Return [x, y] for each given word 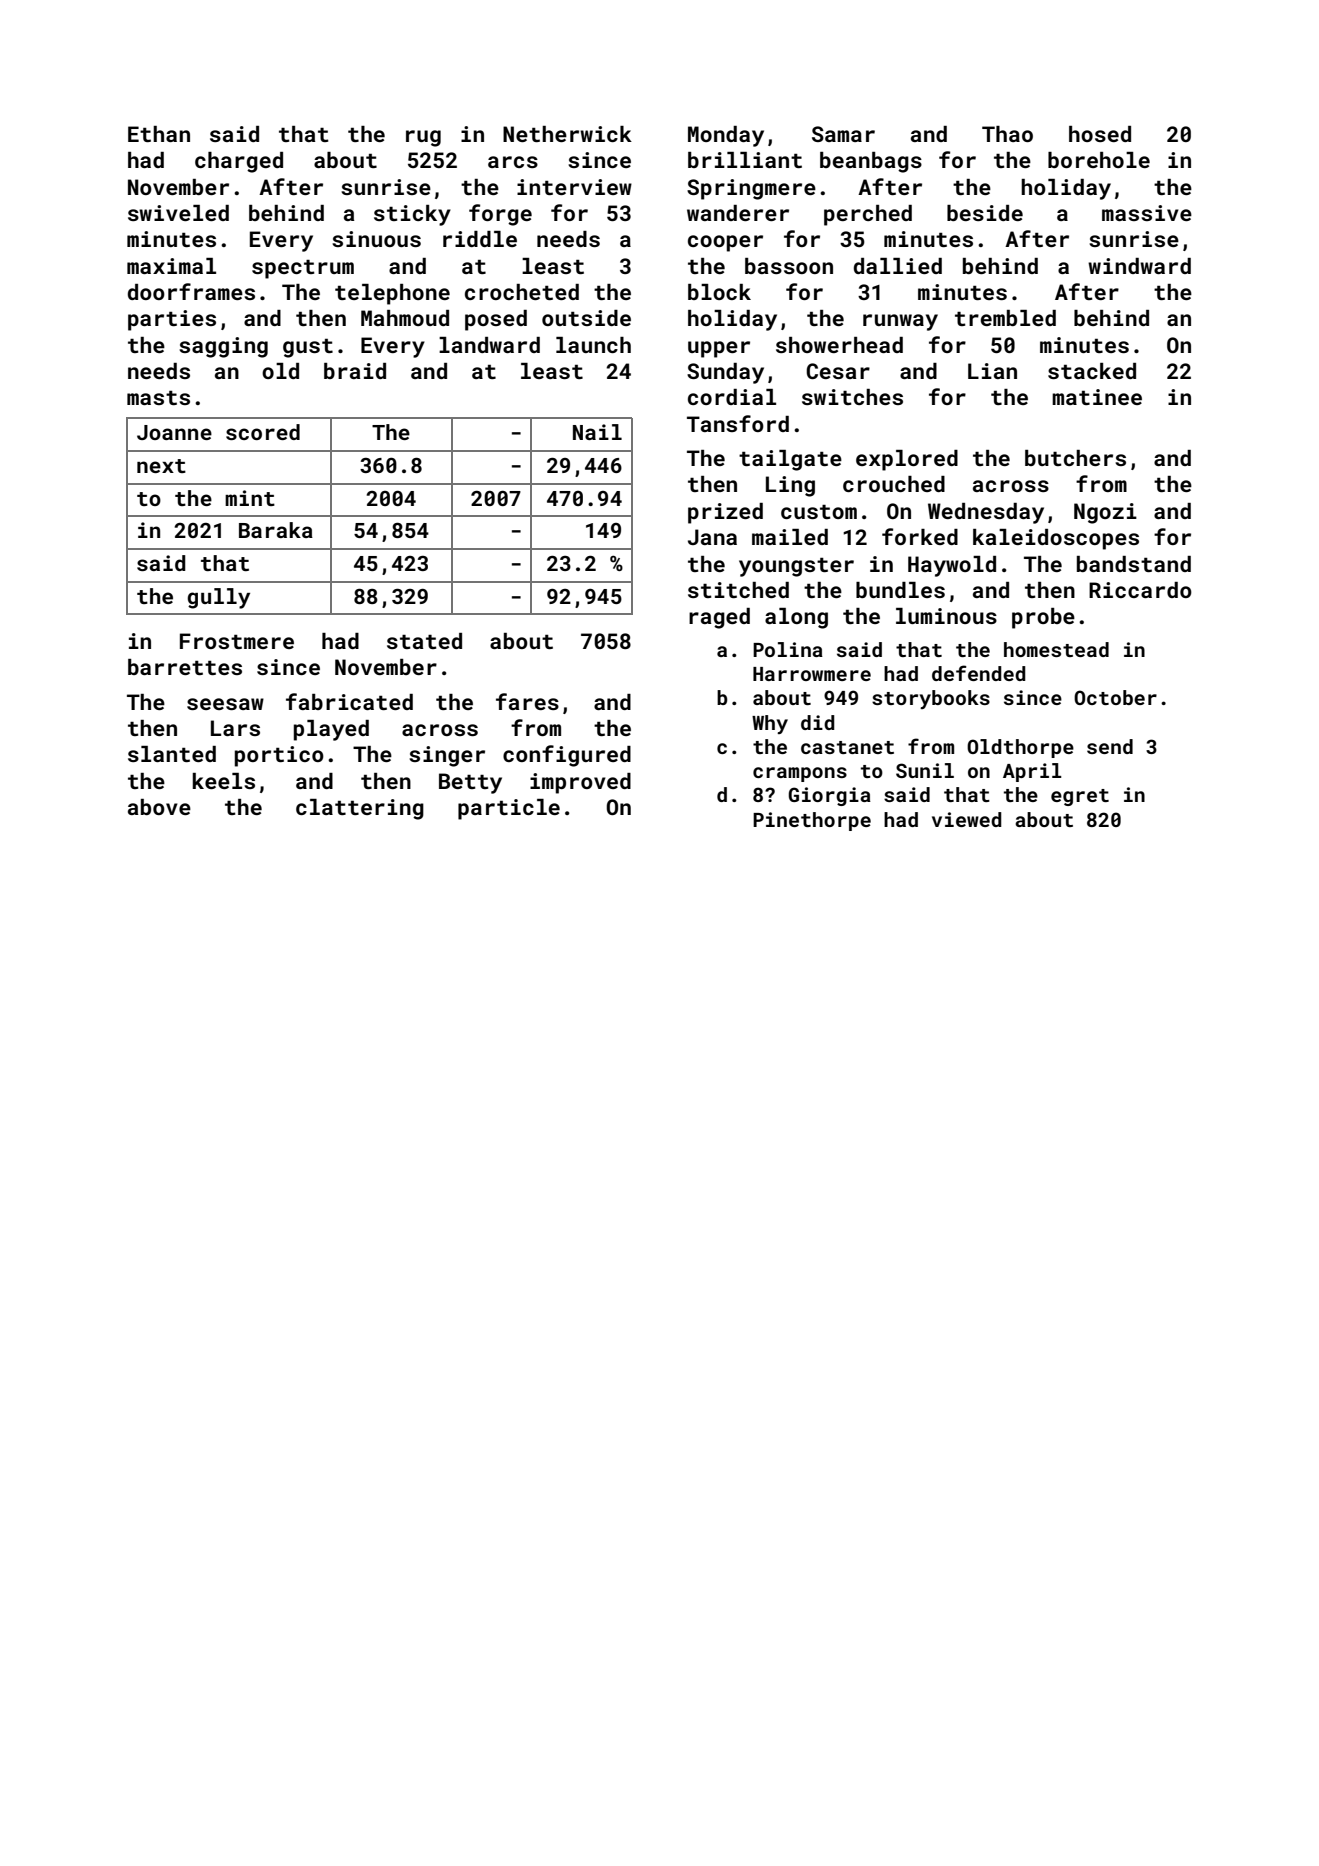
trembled [1005, 318]
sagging [223, 347]
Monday [726, 136]
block [719, 292]
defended [979, 673]
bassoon [789, 266]
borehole [1099, 160]
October [1115, 697]
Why [770, 724]
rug [423, 138]
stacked [1092, 371]
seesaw [225, 704]
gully [218, 598]
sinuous [376, 239]
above [159, 807]
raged [719, 618]
